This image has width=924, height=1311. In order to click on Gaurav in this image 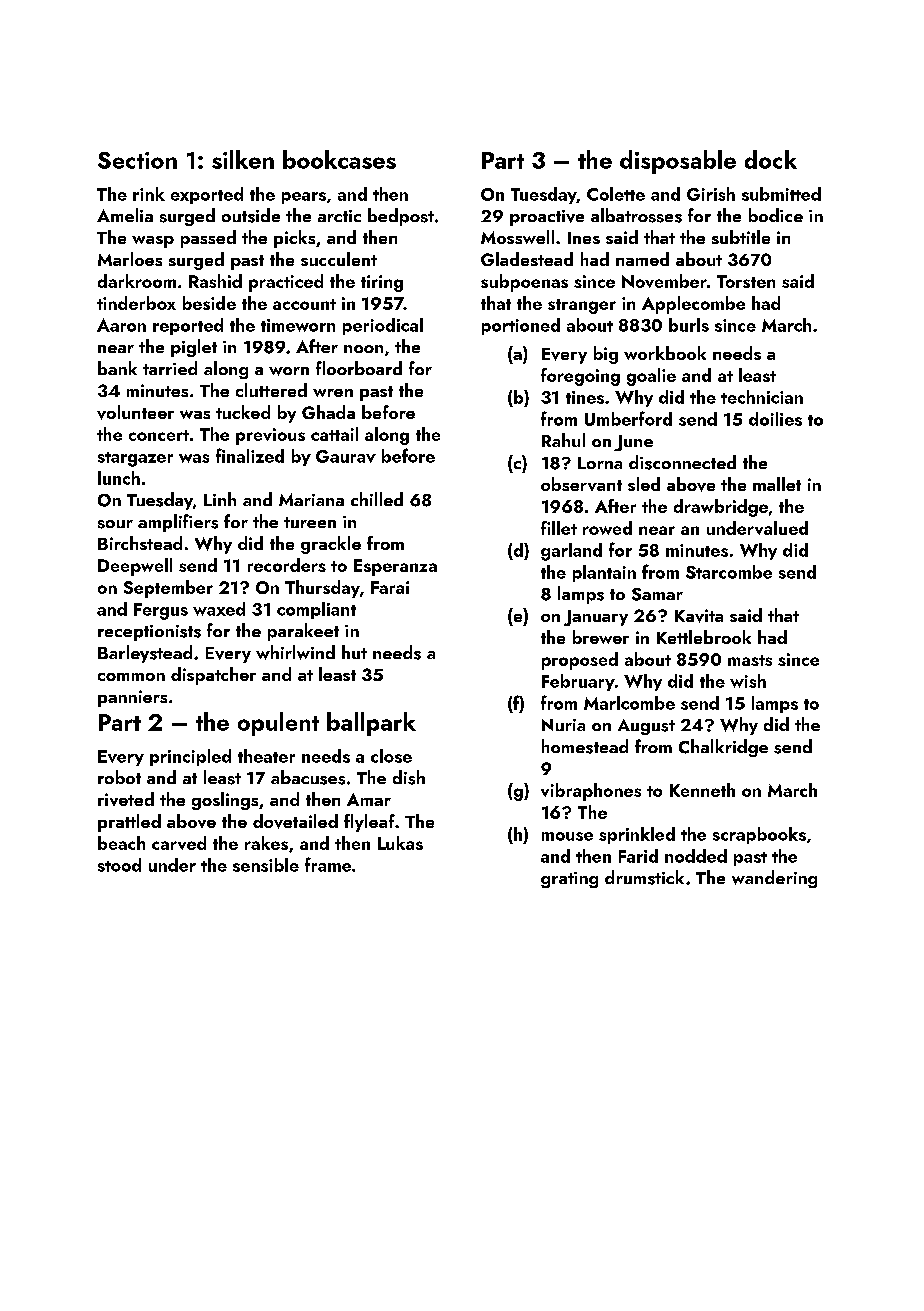, I will do `click(346, 456)`.
